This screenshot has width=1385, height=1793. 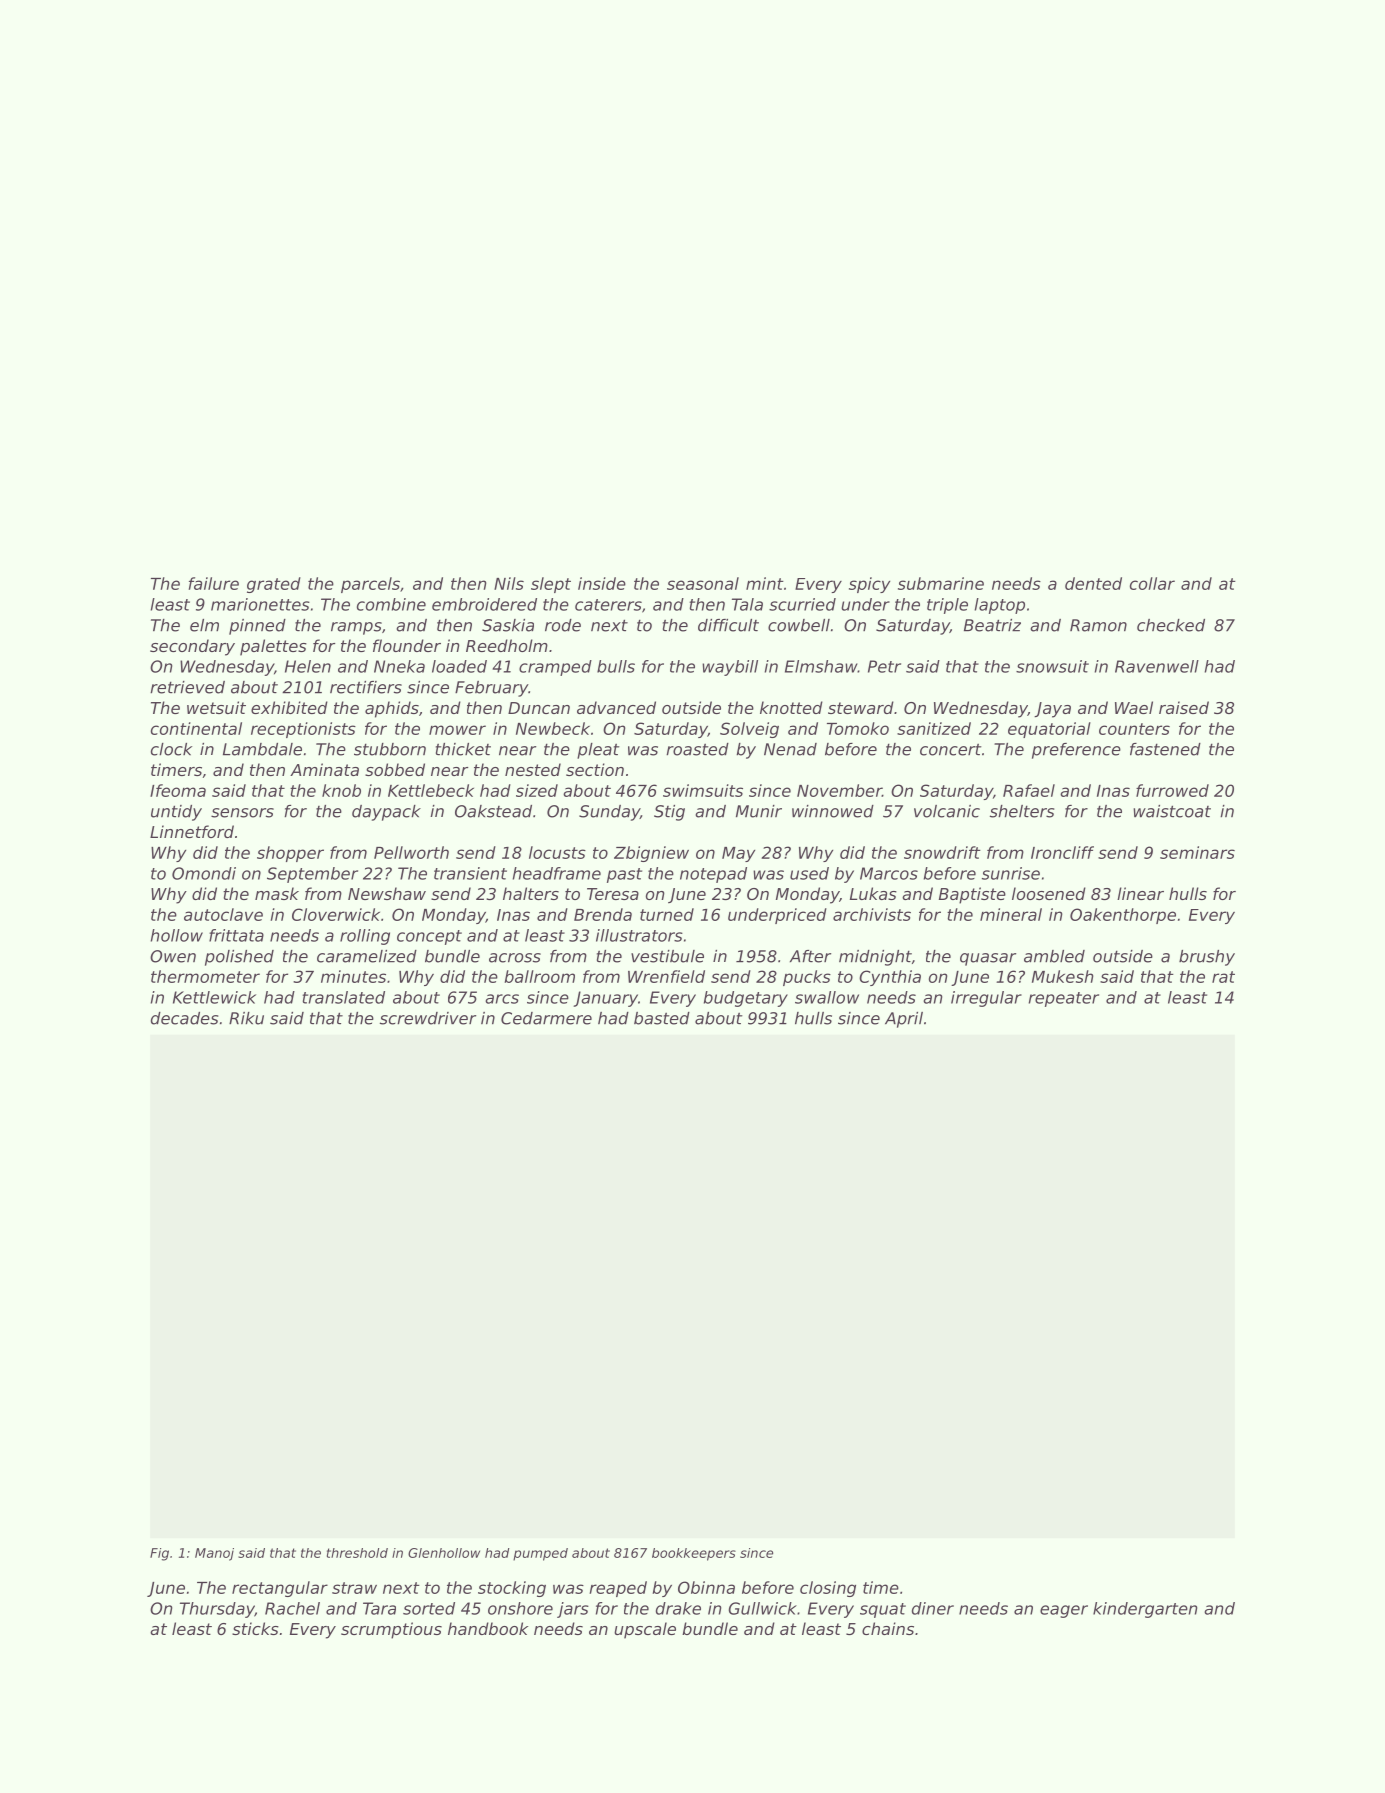 I want to click on mint, so click(x=765, y=583).
